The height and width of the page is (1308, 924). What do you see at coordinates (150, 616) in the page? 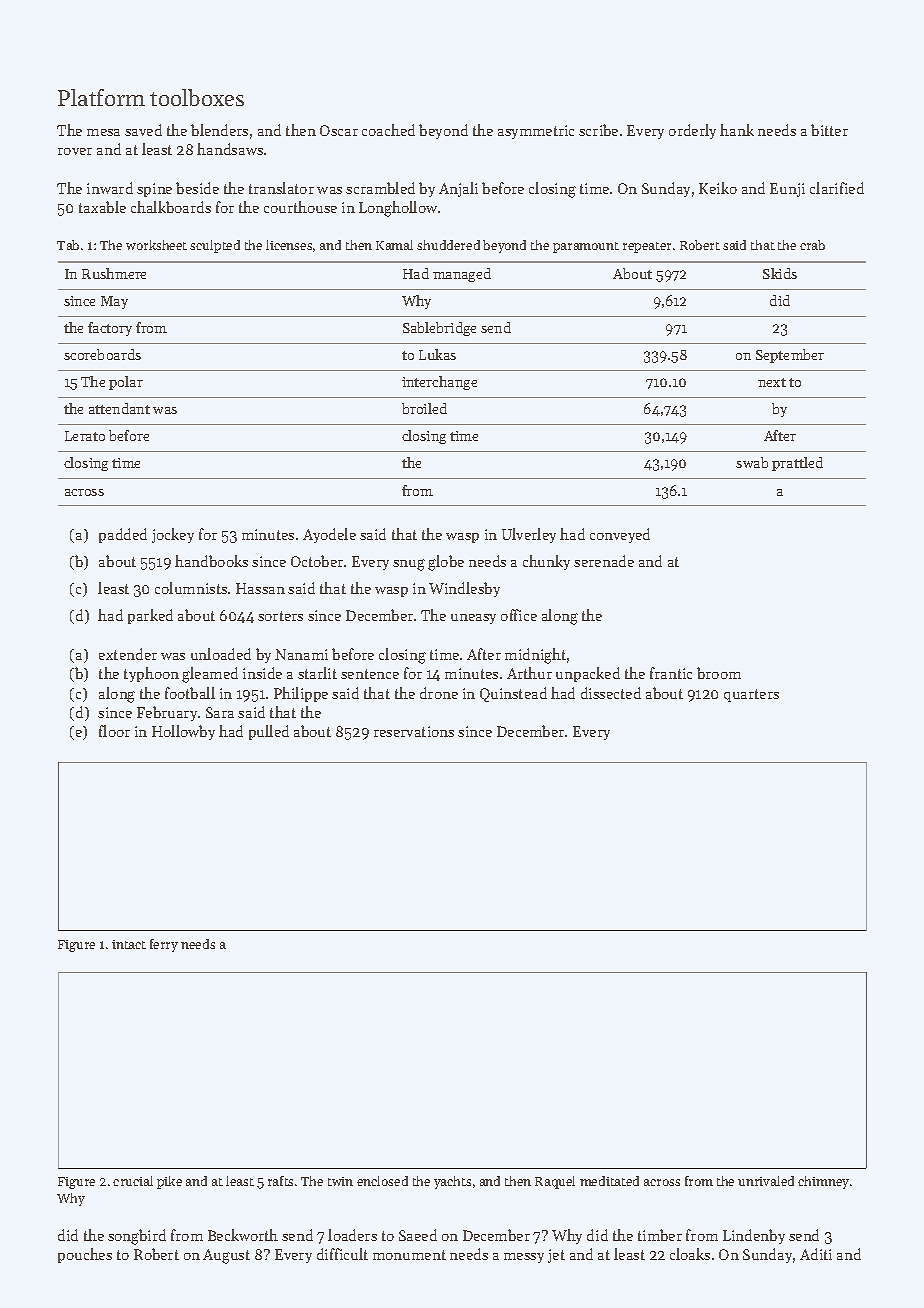
I see `parked` at bounding box center [150, 616].
